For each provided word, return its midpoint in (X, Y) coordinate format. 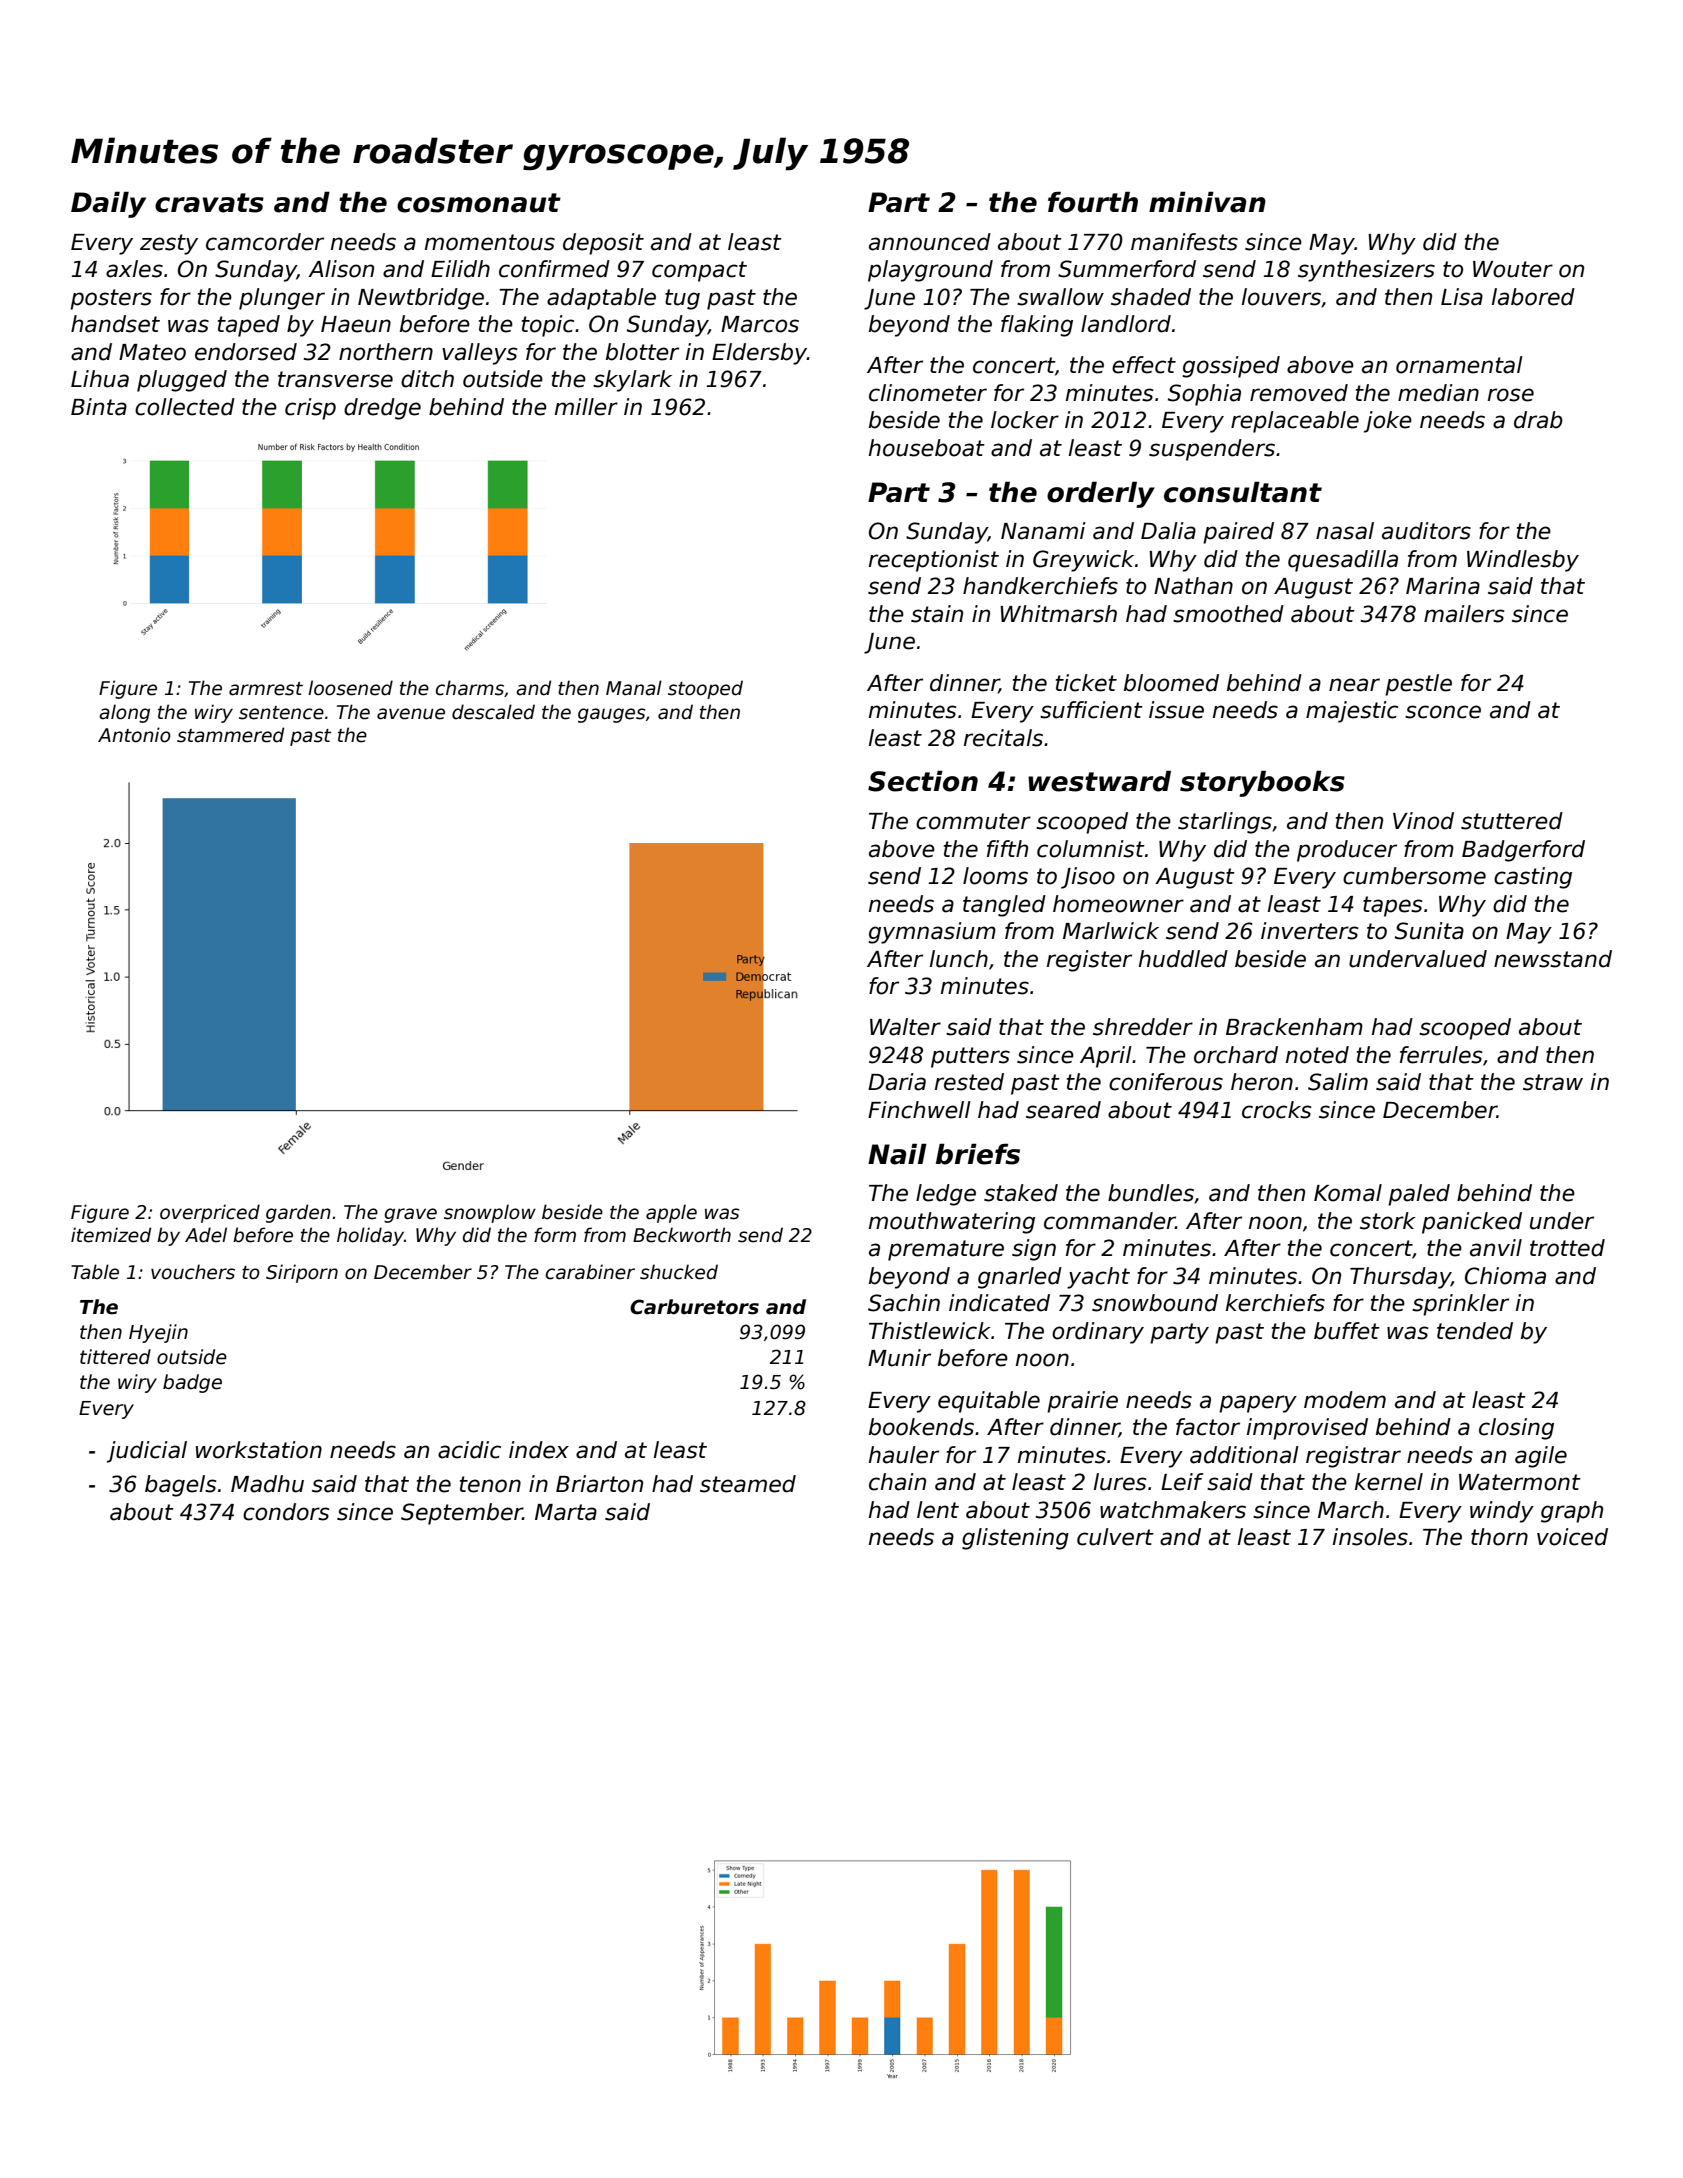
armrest (266, 689)
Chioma (1505, 1276)
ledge (946, 1195)
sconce (1443, 712)
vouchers (193, 1272)
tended (1475, 1331)
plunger (282, 299)
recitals (1003, 738)
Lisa (1462, 297)
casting (1533, 878)
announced (930, 242)
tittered (115, 1357)
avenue (411, 714)
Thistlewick (930, 1331)
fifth (1007, 848)
